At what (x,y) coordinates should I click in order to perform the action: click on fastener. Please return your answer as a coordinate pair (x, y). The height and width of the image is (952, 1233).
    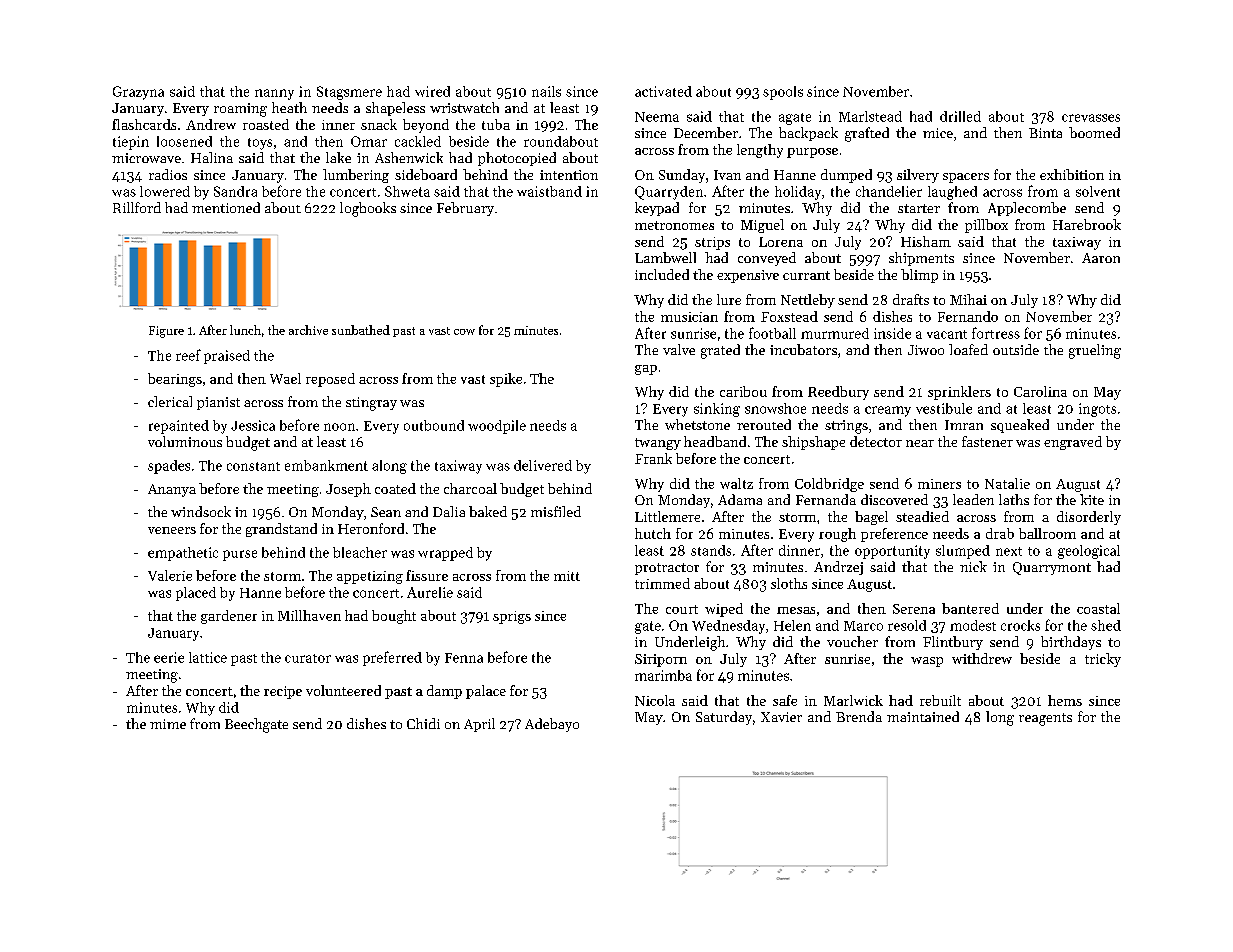
    Looking at the image, I should click on (987, 441).
